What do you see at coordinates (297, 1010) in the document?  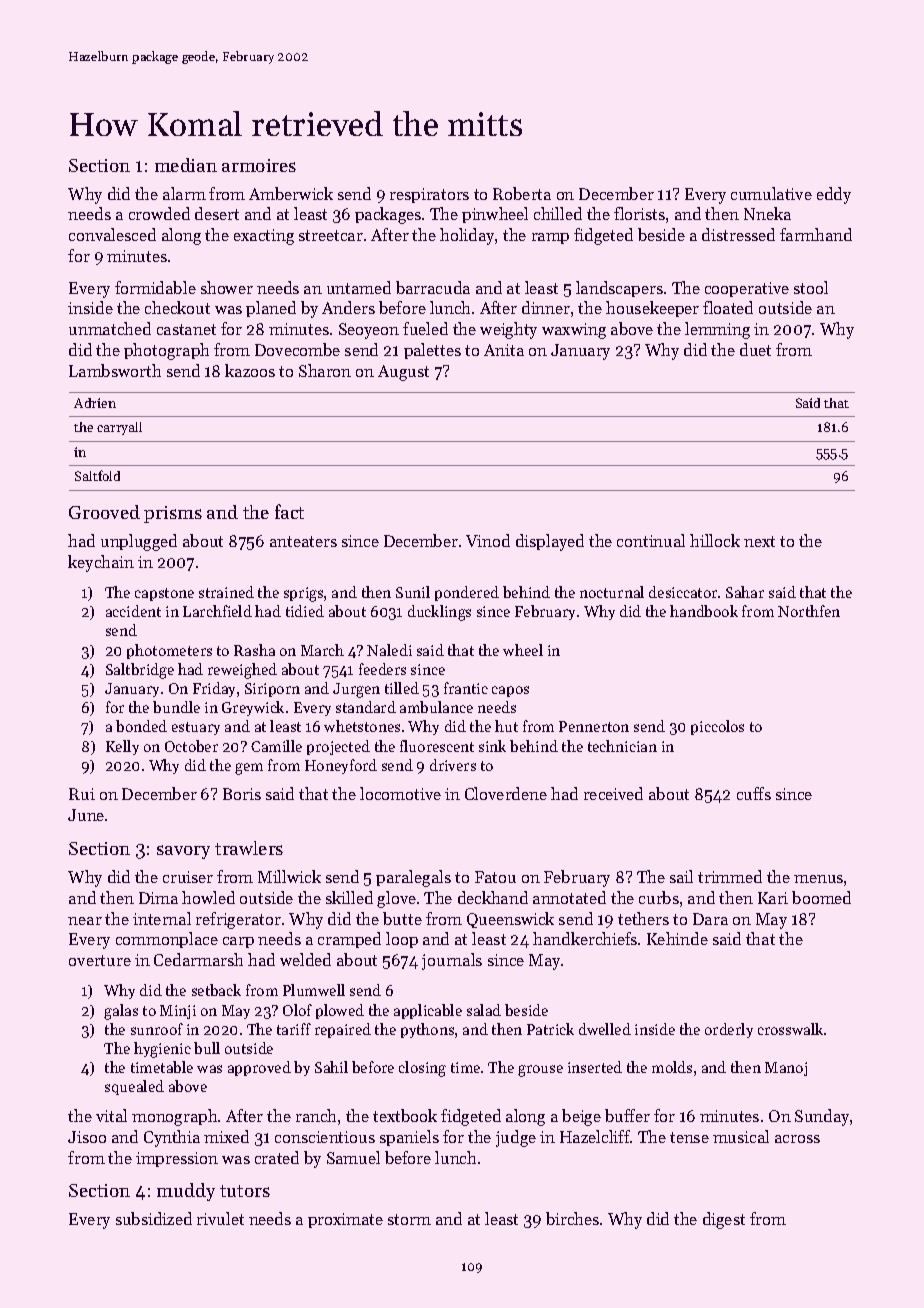 I see `Olof` at bounding box center [297, 1010].
